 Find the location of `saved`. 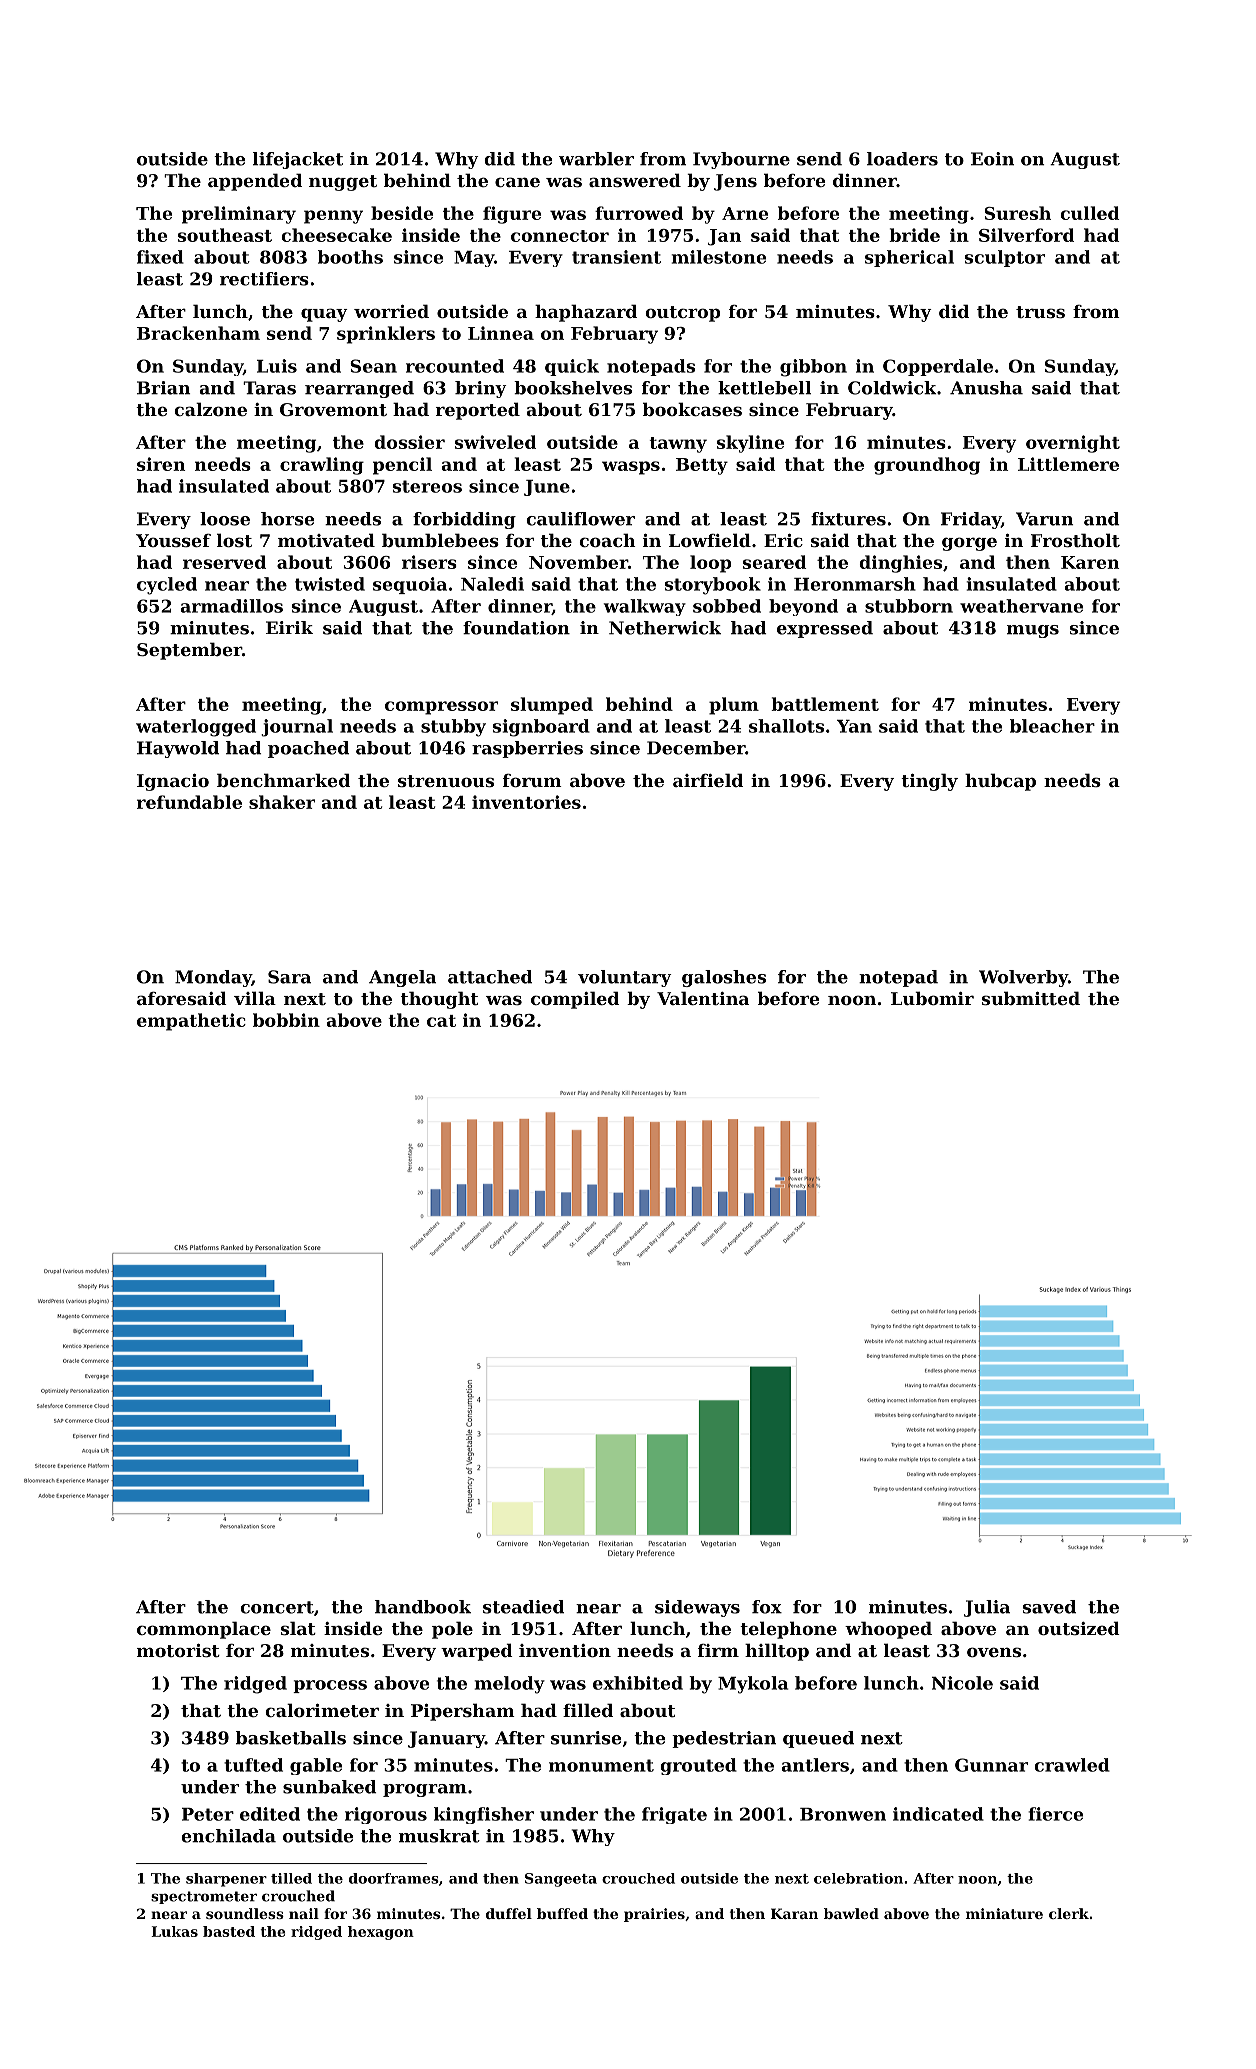

saved is located at coordinates (1049, 1607).
